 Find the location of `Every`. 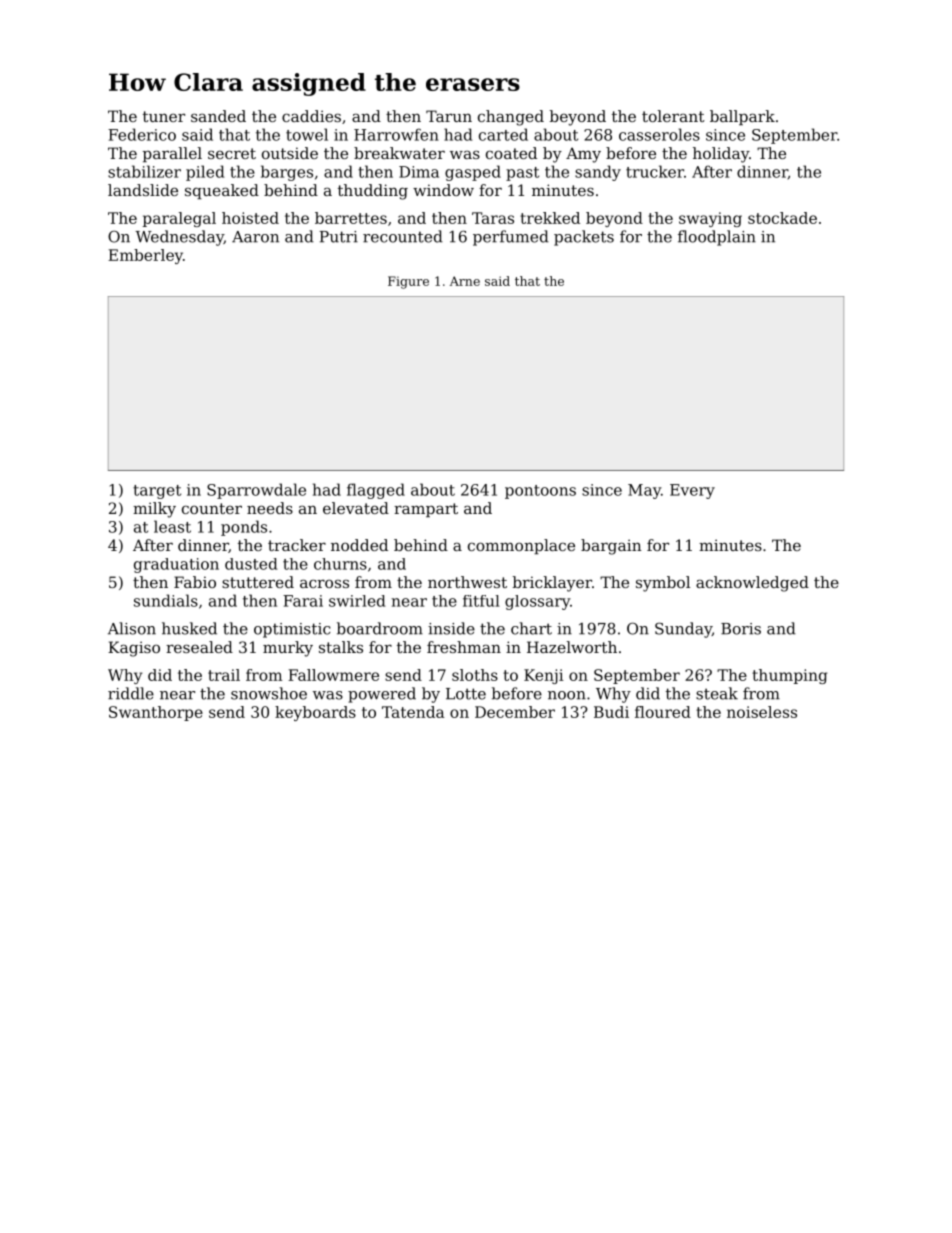

Every is located at coordinates (692, 491).
